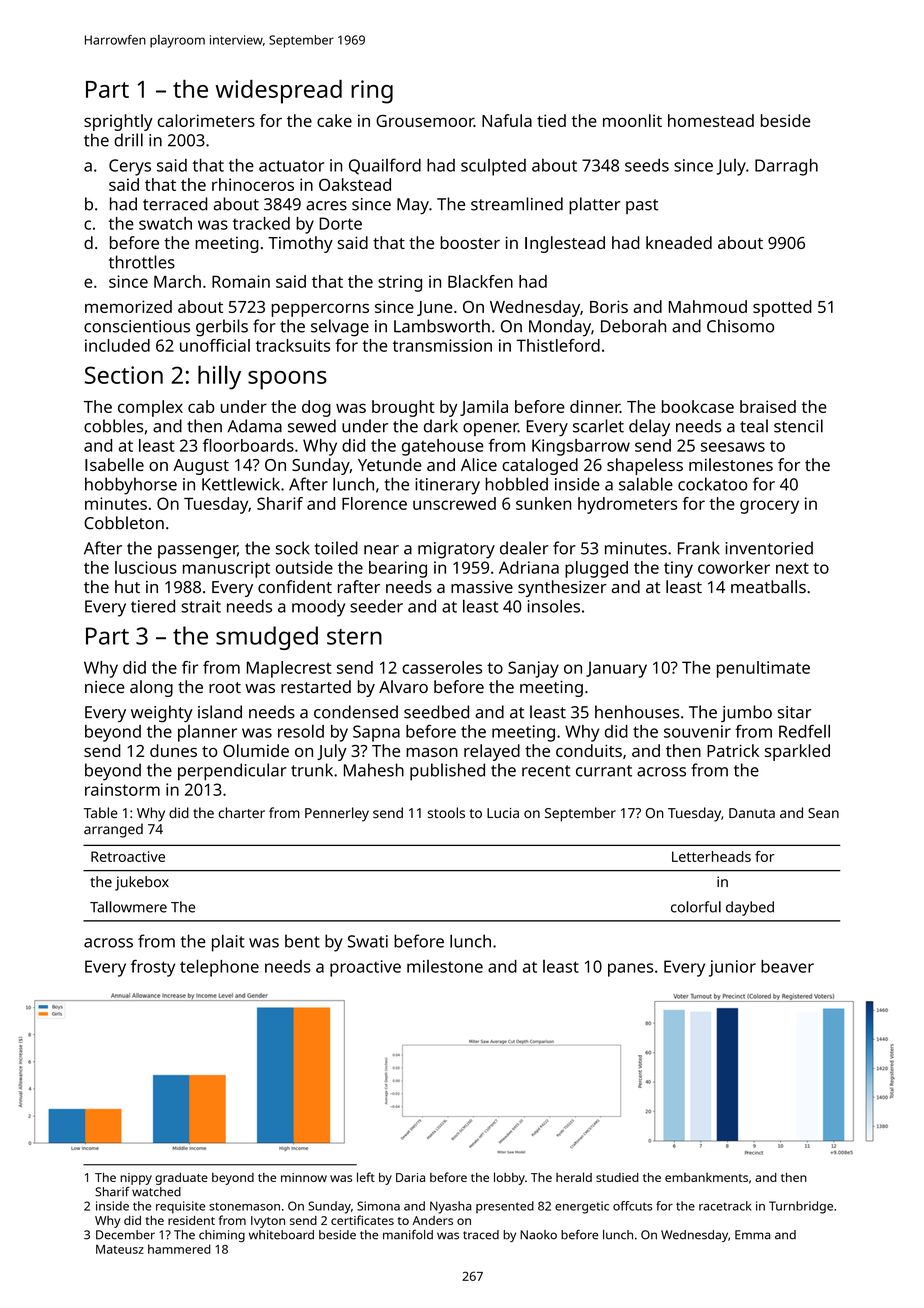 Image resolution: width=924 pixels, height=1308 pixels. I want to click on Lucia, so click(503, 813).
